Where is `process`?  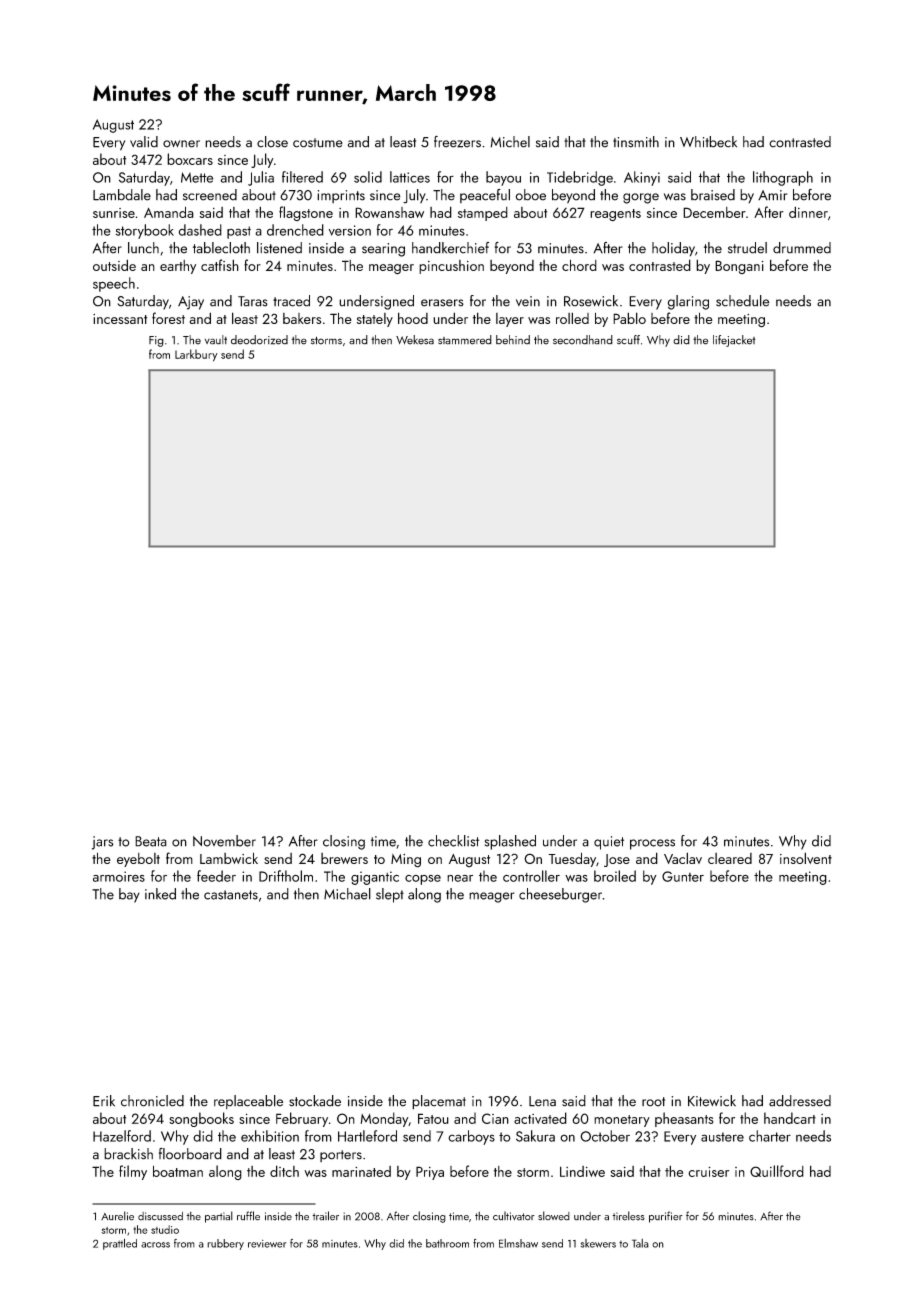
process is located at coordinates (652, 844).
